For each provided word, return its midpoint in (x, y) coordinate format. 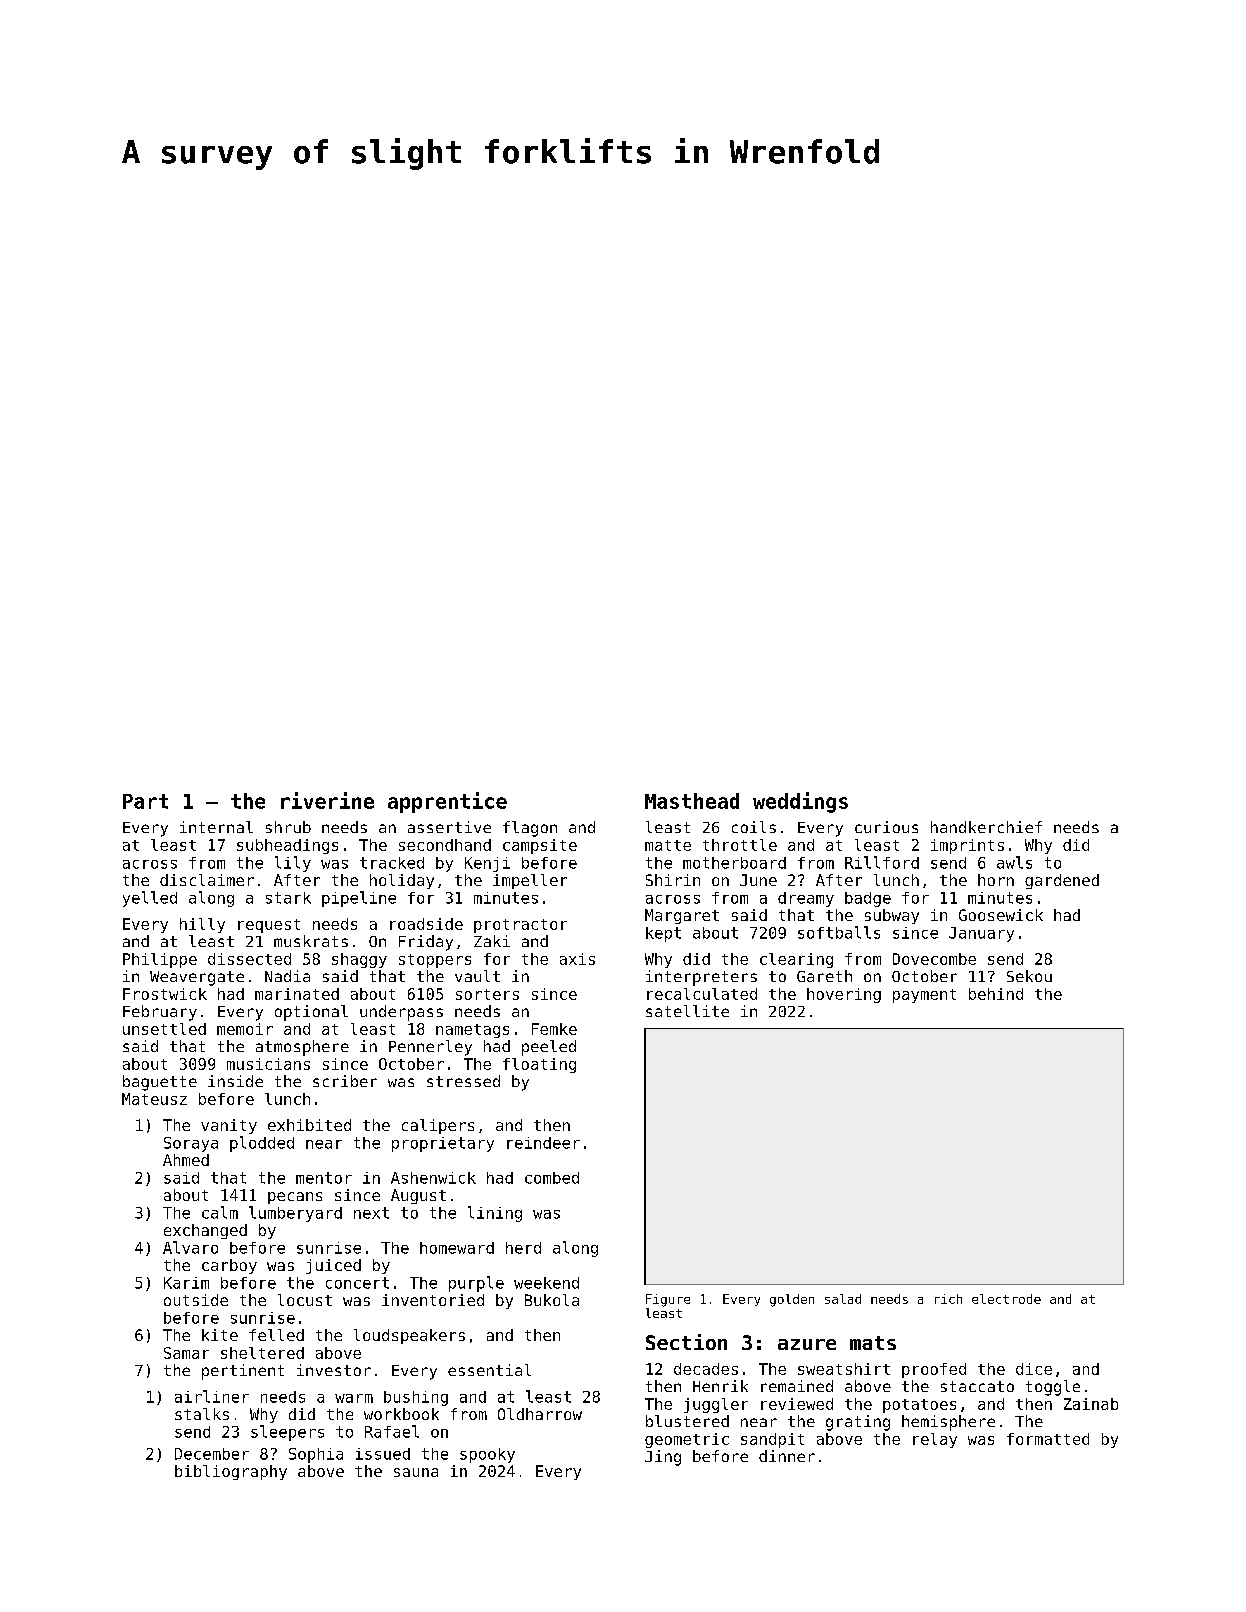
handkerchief (986, 827)
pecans (295, 1198)
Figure (668, 1300)
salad (843, 1299)
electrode (1006, 1299)
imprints (967, 846)
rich (948, 1299)
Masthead (692, 801)
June (758, 880)
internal (216, 827)
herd (523, 1248)
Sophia (316, 1455)
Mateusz (154, 1099)
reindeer (543, 1143)
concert (357, 1283)
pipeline (359, 899)
